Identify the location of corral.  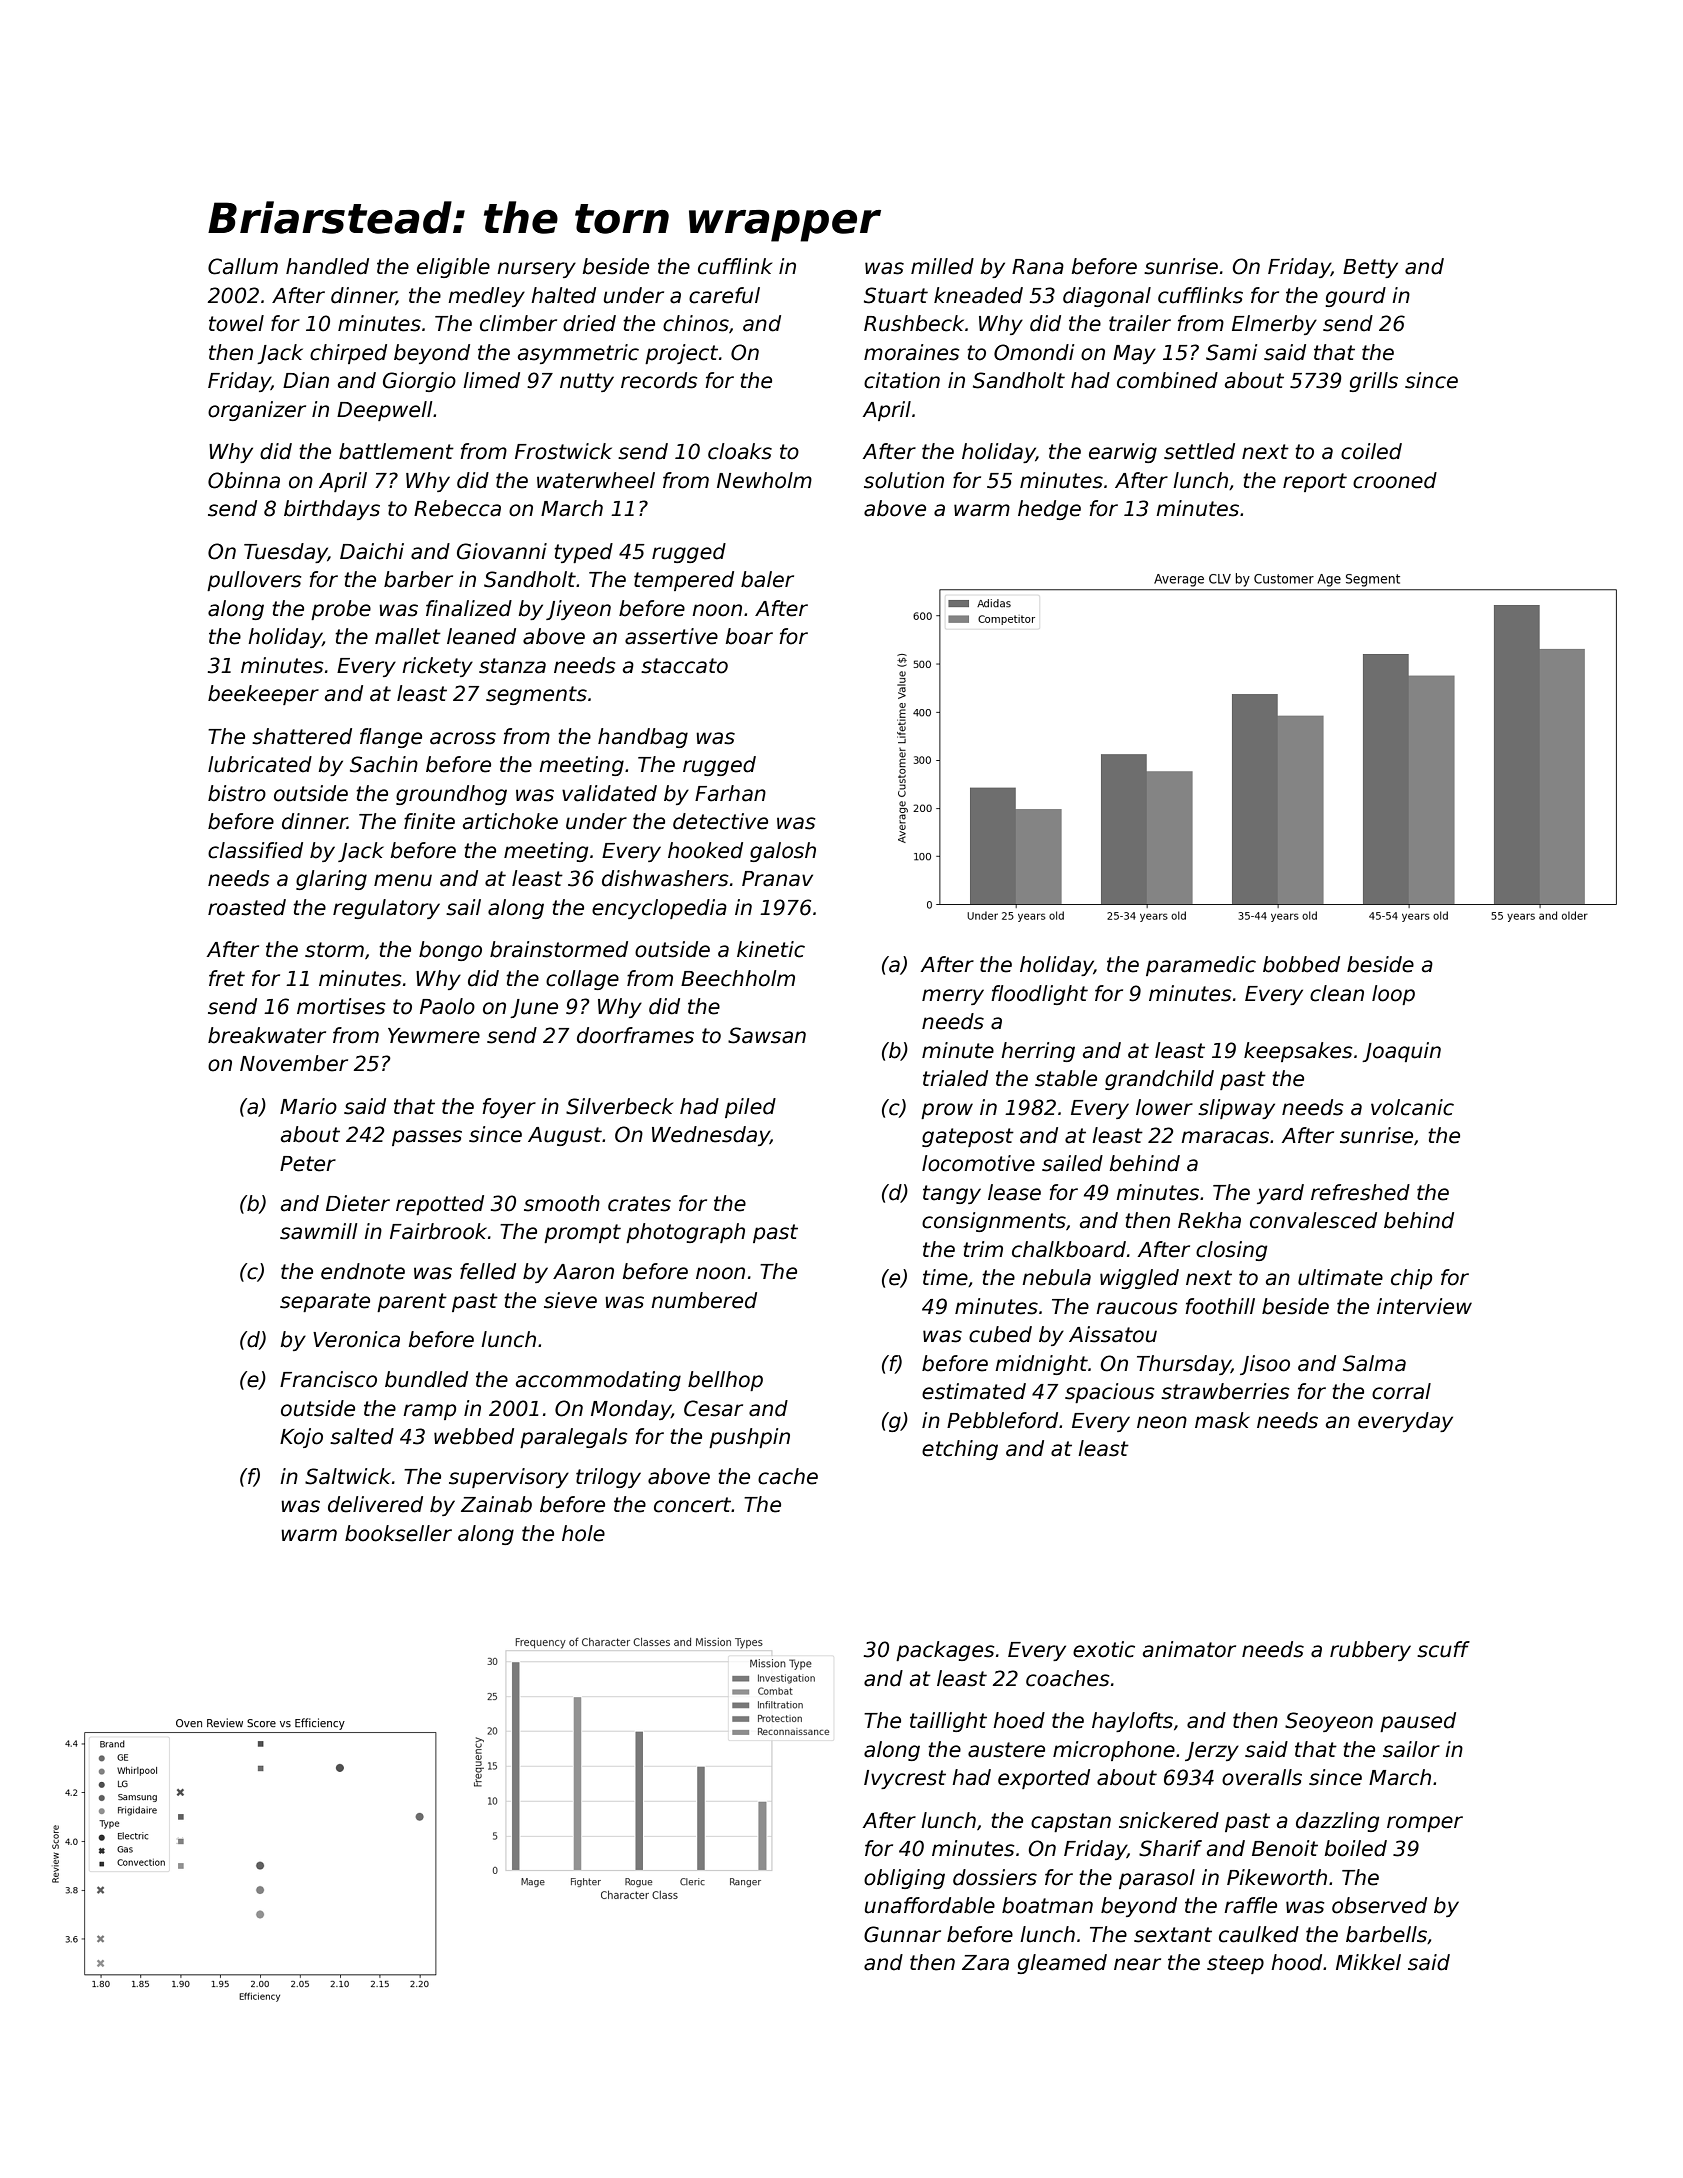
(1401, 1391).
